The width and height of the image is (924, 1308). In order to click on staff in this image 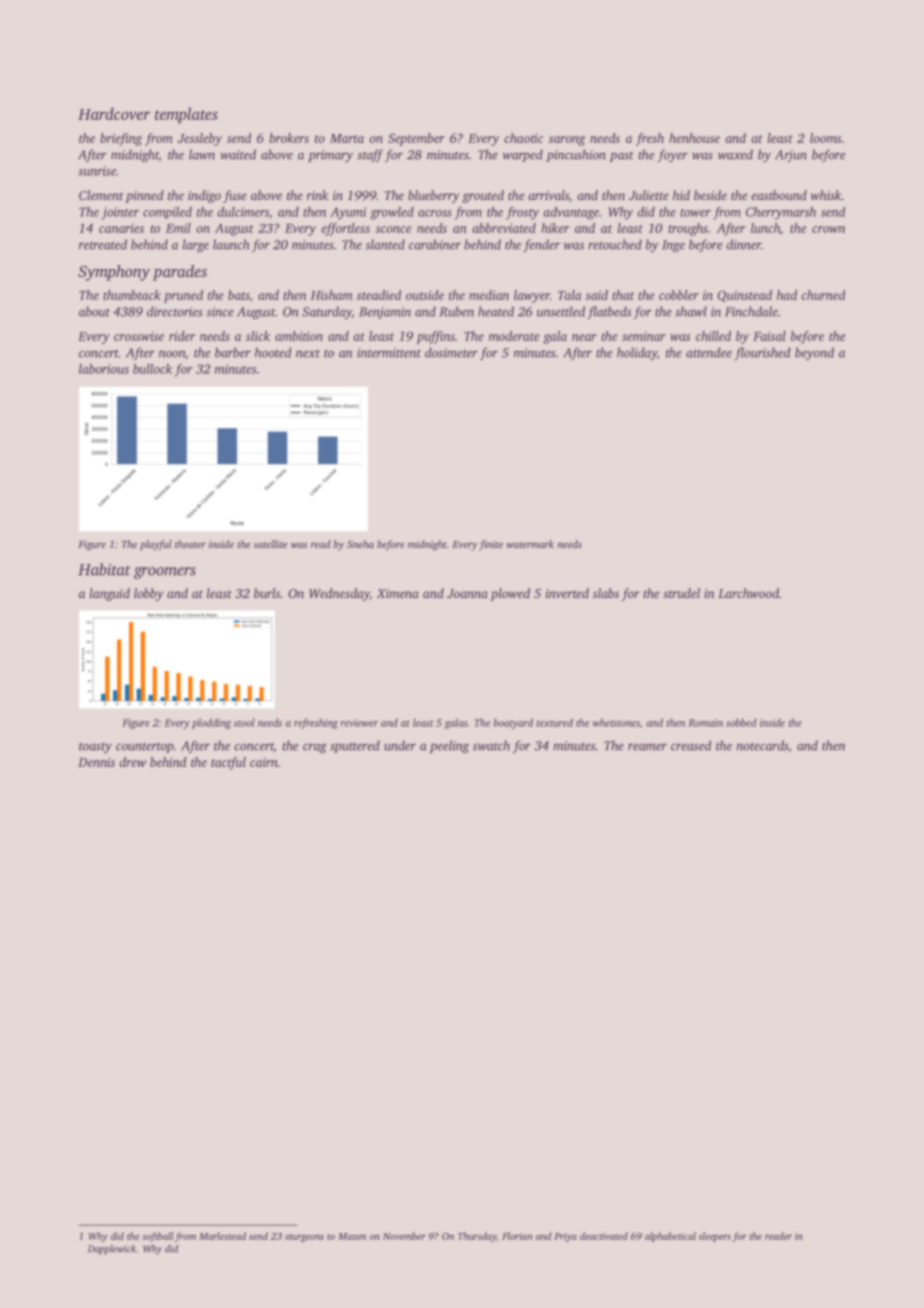, I will do `click(370, 155)`.
